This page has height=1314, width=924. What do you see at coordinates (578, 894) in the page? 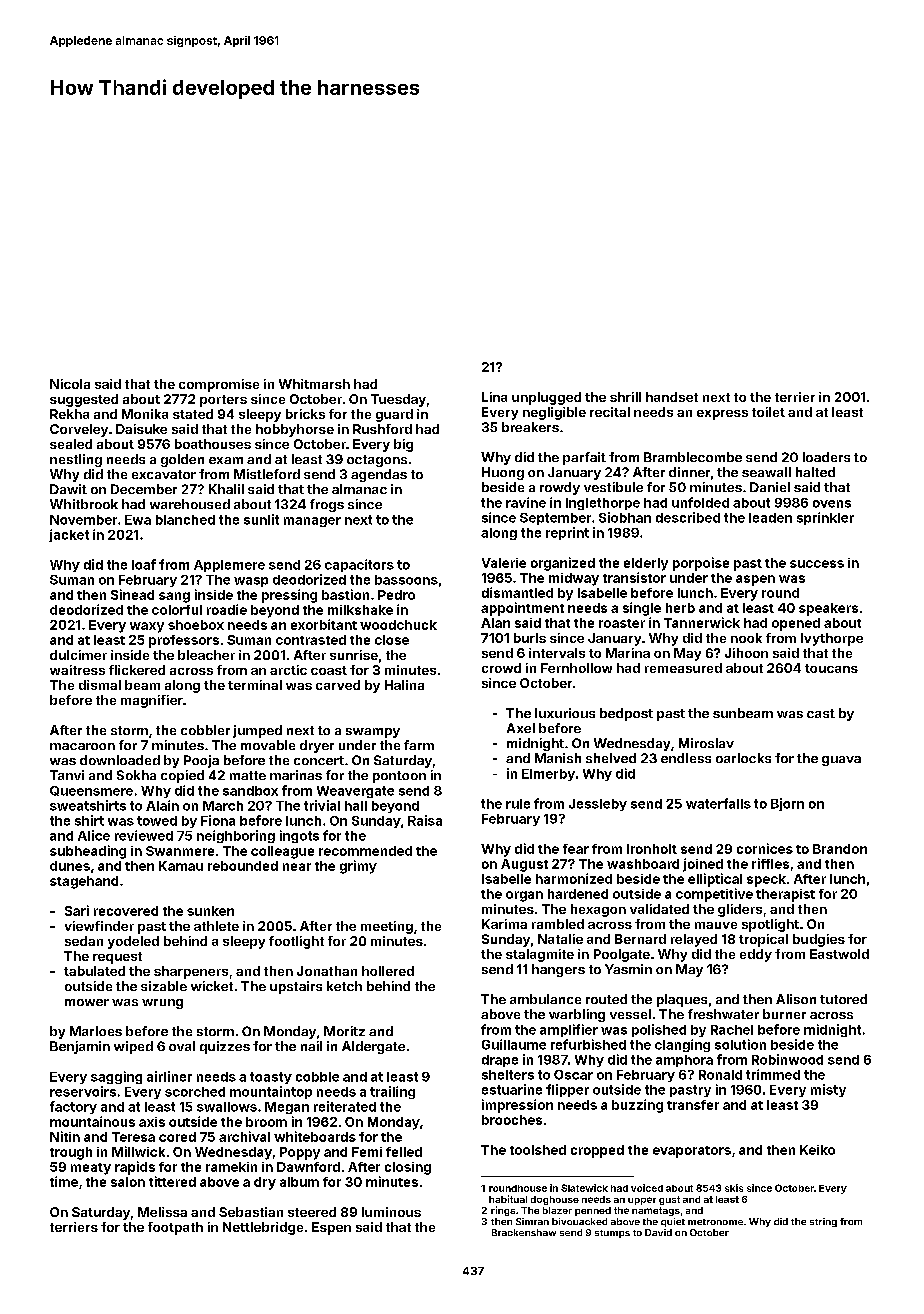
I see `hardened` at bounding box center [578, 894].
